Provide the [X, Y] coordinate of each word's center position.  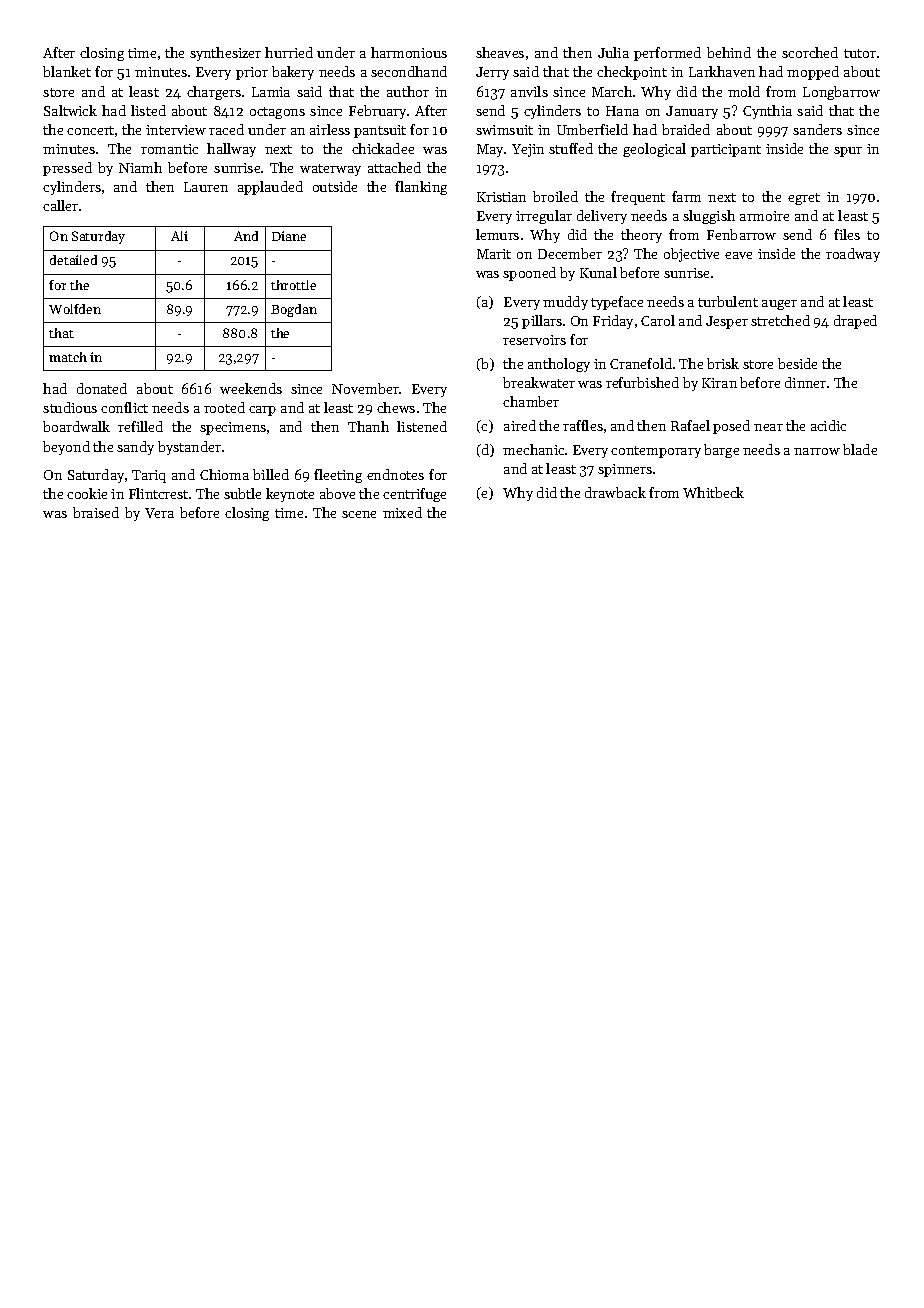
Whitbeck [713, 492]
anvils [529, 91]
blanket [67, 71]
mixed [402, 512]
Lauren [206, 187]
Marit [494, 254]
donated [102, 388]
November [365, 388]
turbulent [728, 301]
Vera [159, 513]
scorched [810, 52]
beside [797, 363]
